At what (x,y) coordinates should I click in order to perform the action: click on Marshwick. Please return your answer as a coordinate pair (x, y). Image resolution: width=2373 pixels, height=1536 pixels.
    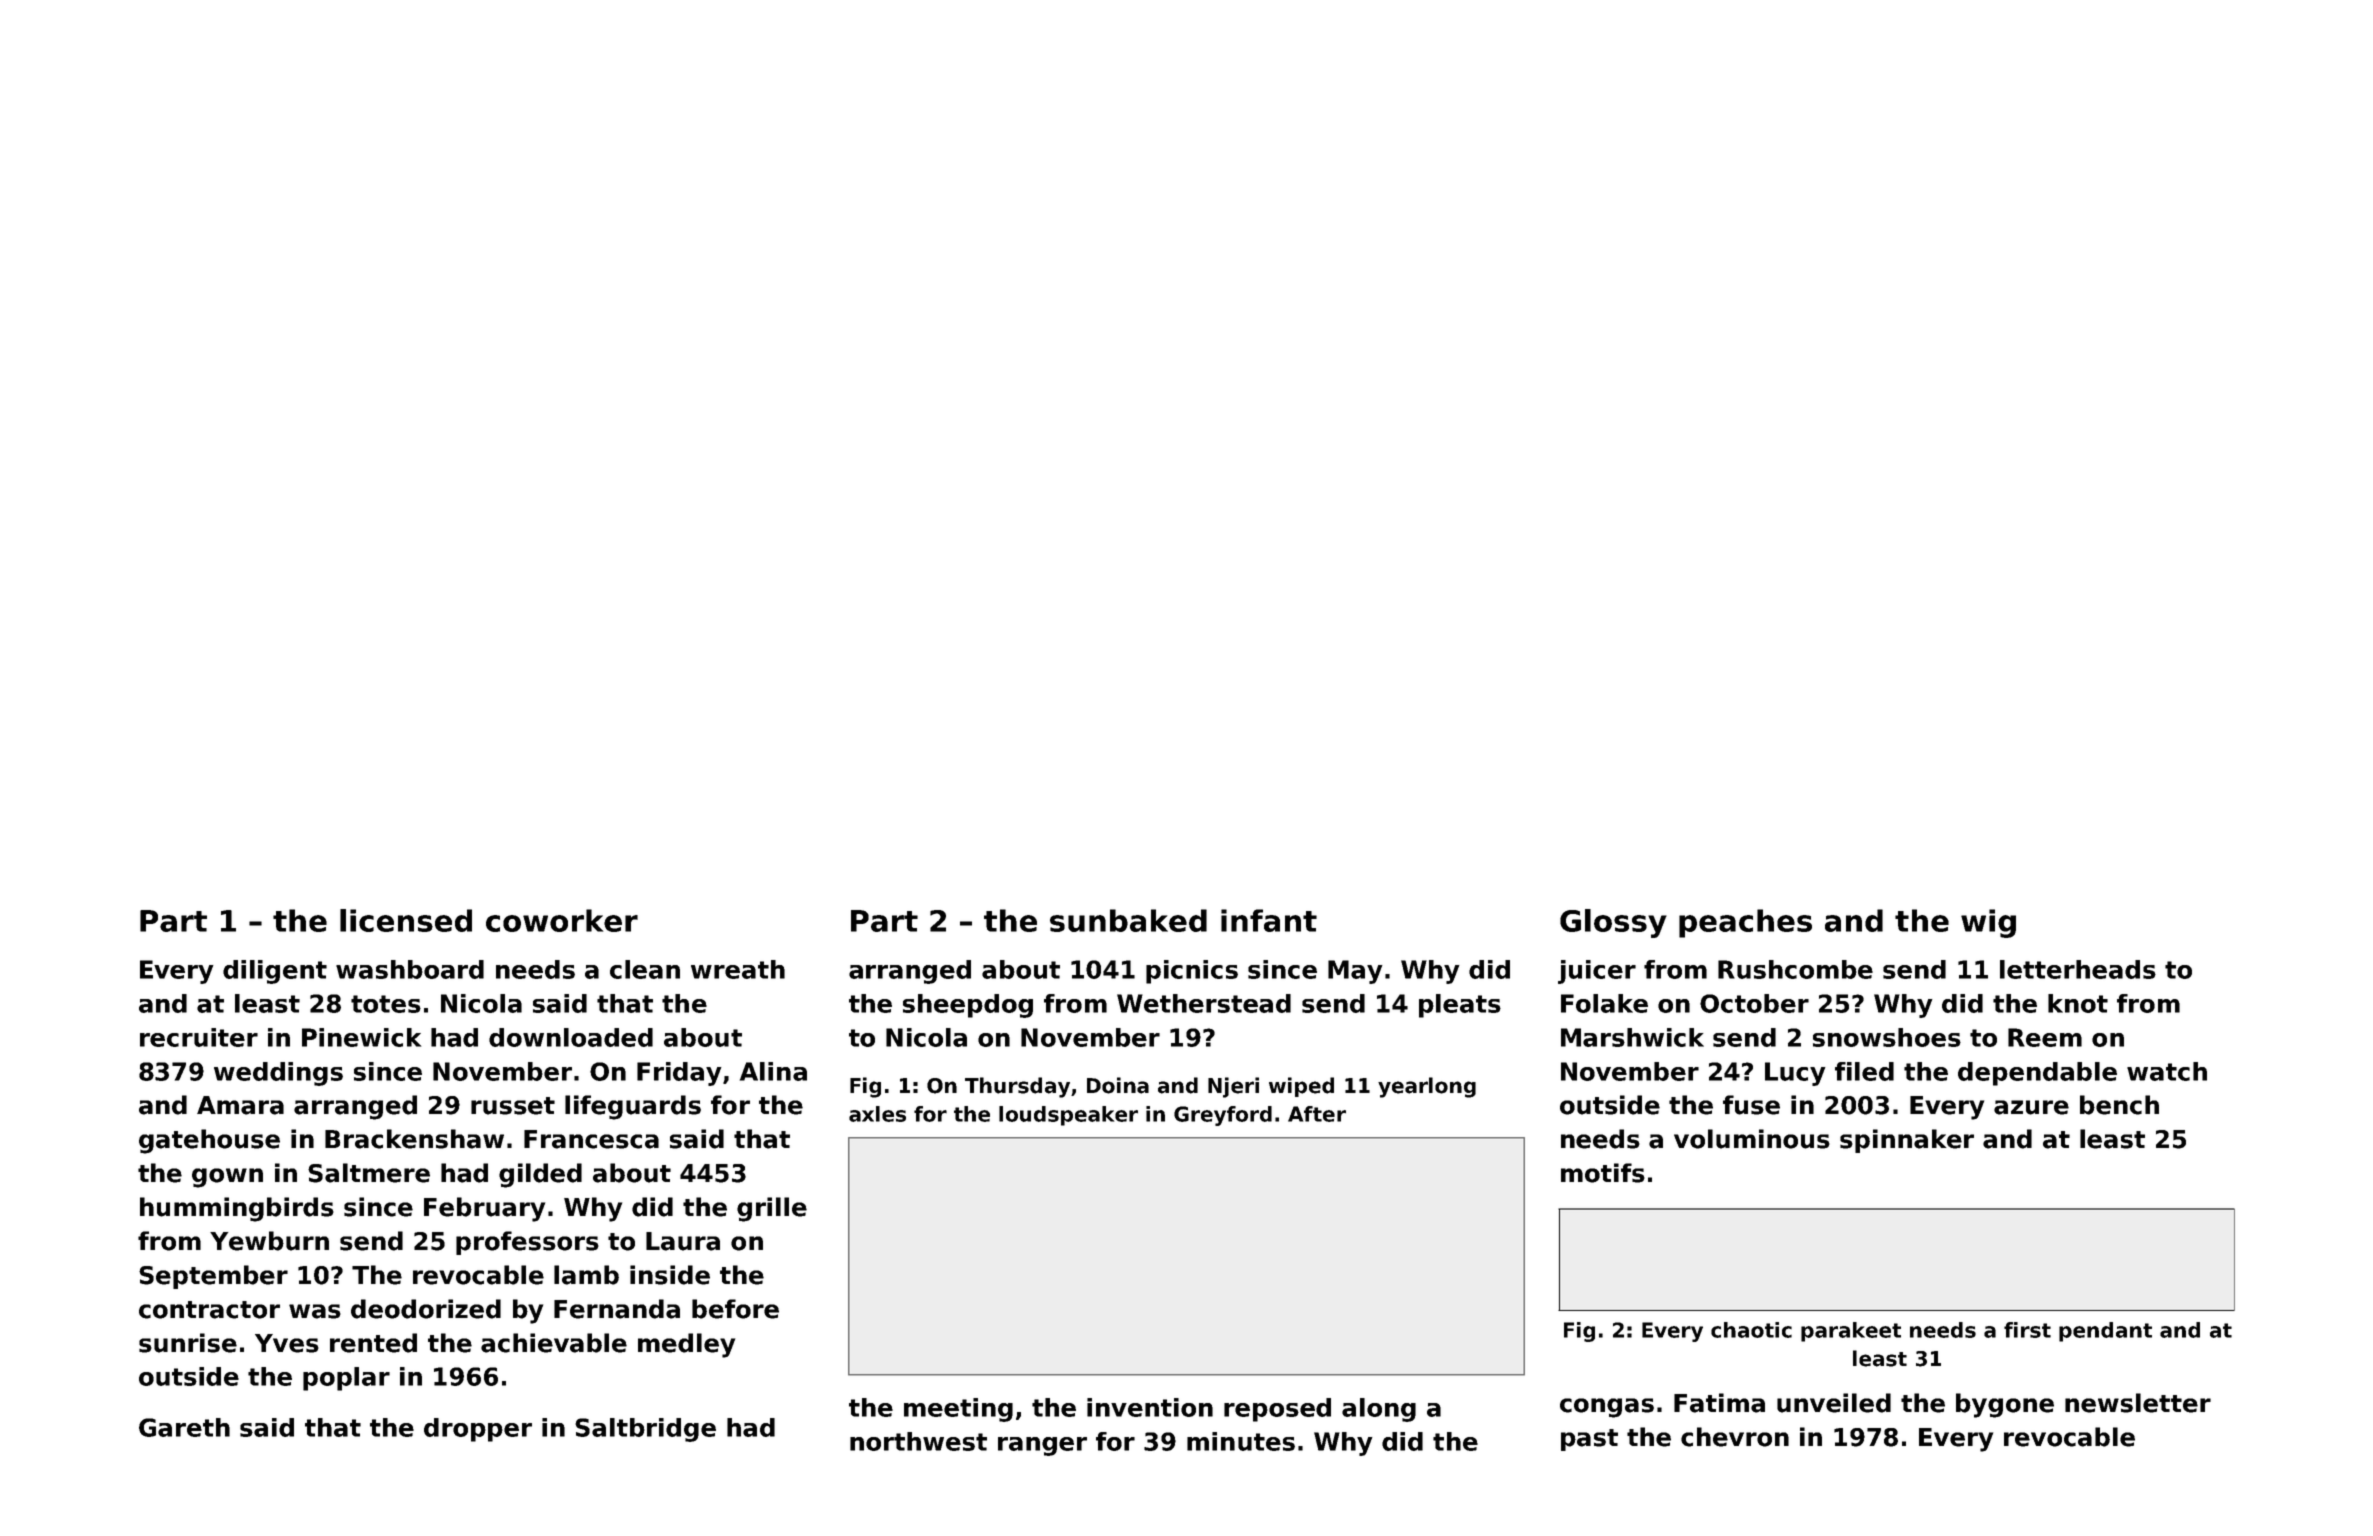
    Looking at the image, I should click on (1632, 1037).
